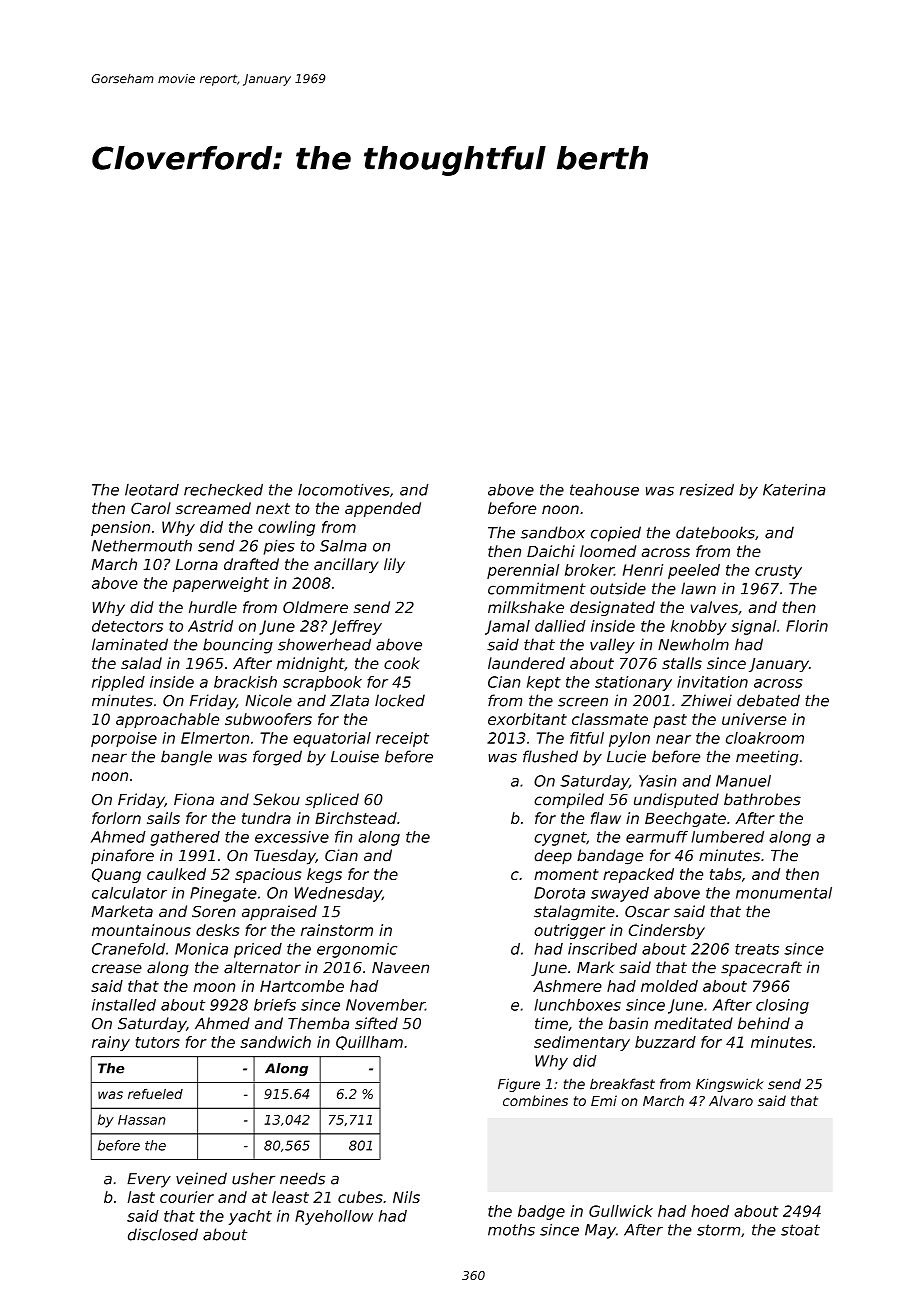 Image resolution: width=924 pixels, height=1314 pixels. Describe the element at coordinates (566, 874) in the screenshot. I see `moment` at that location.
